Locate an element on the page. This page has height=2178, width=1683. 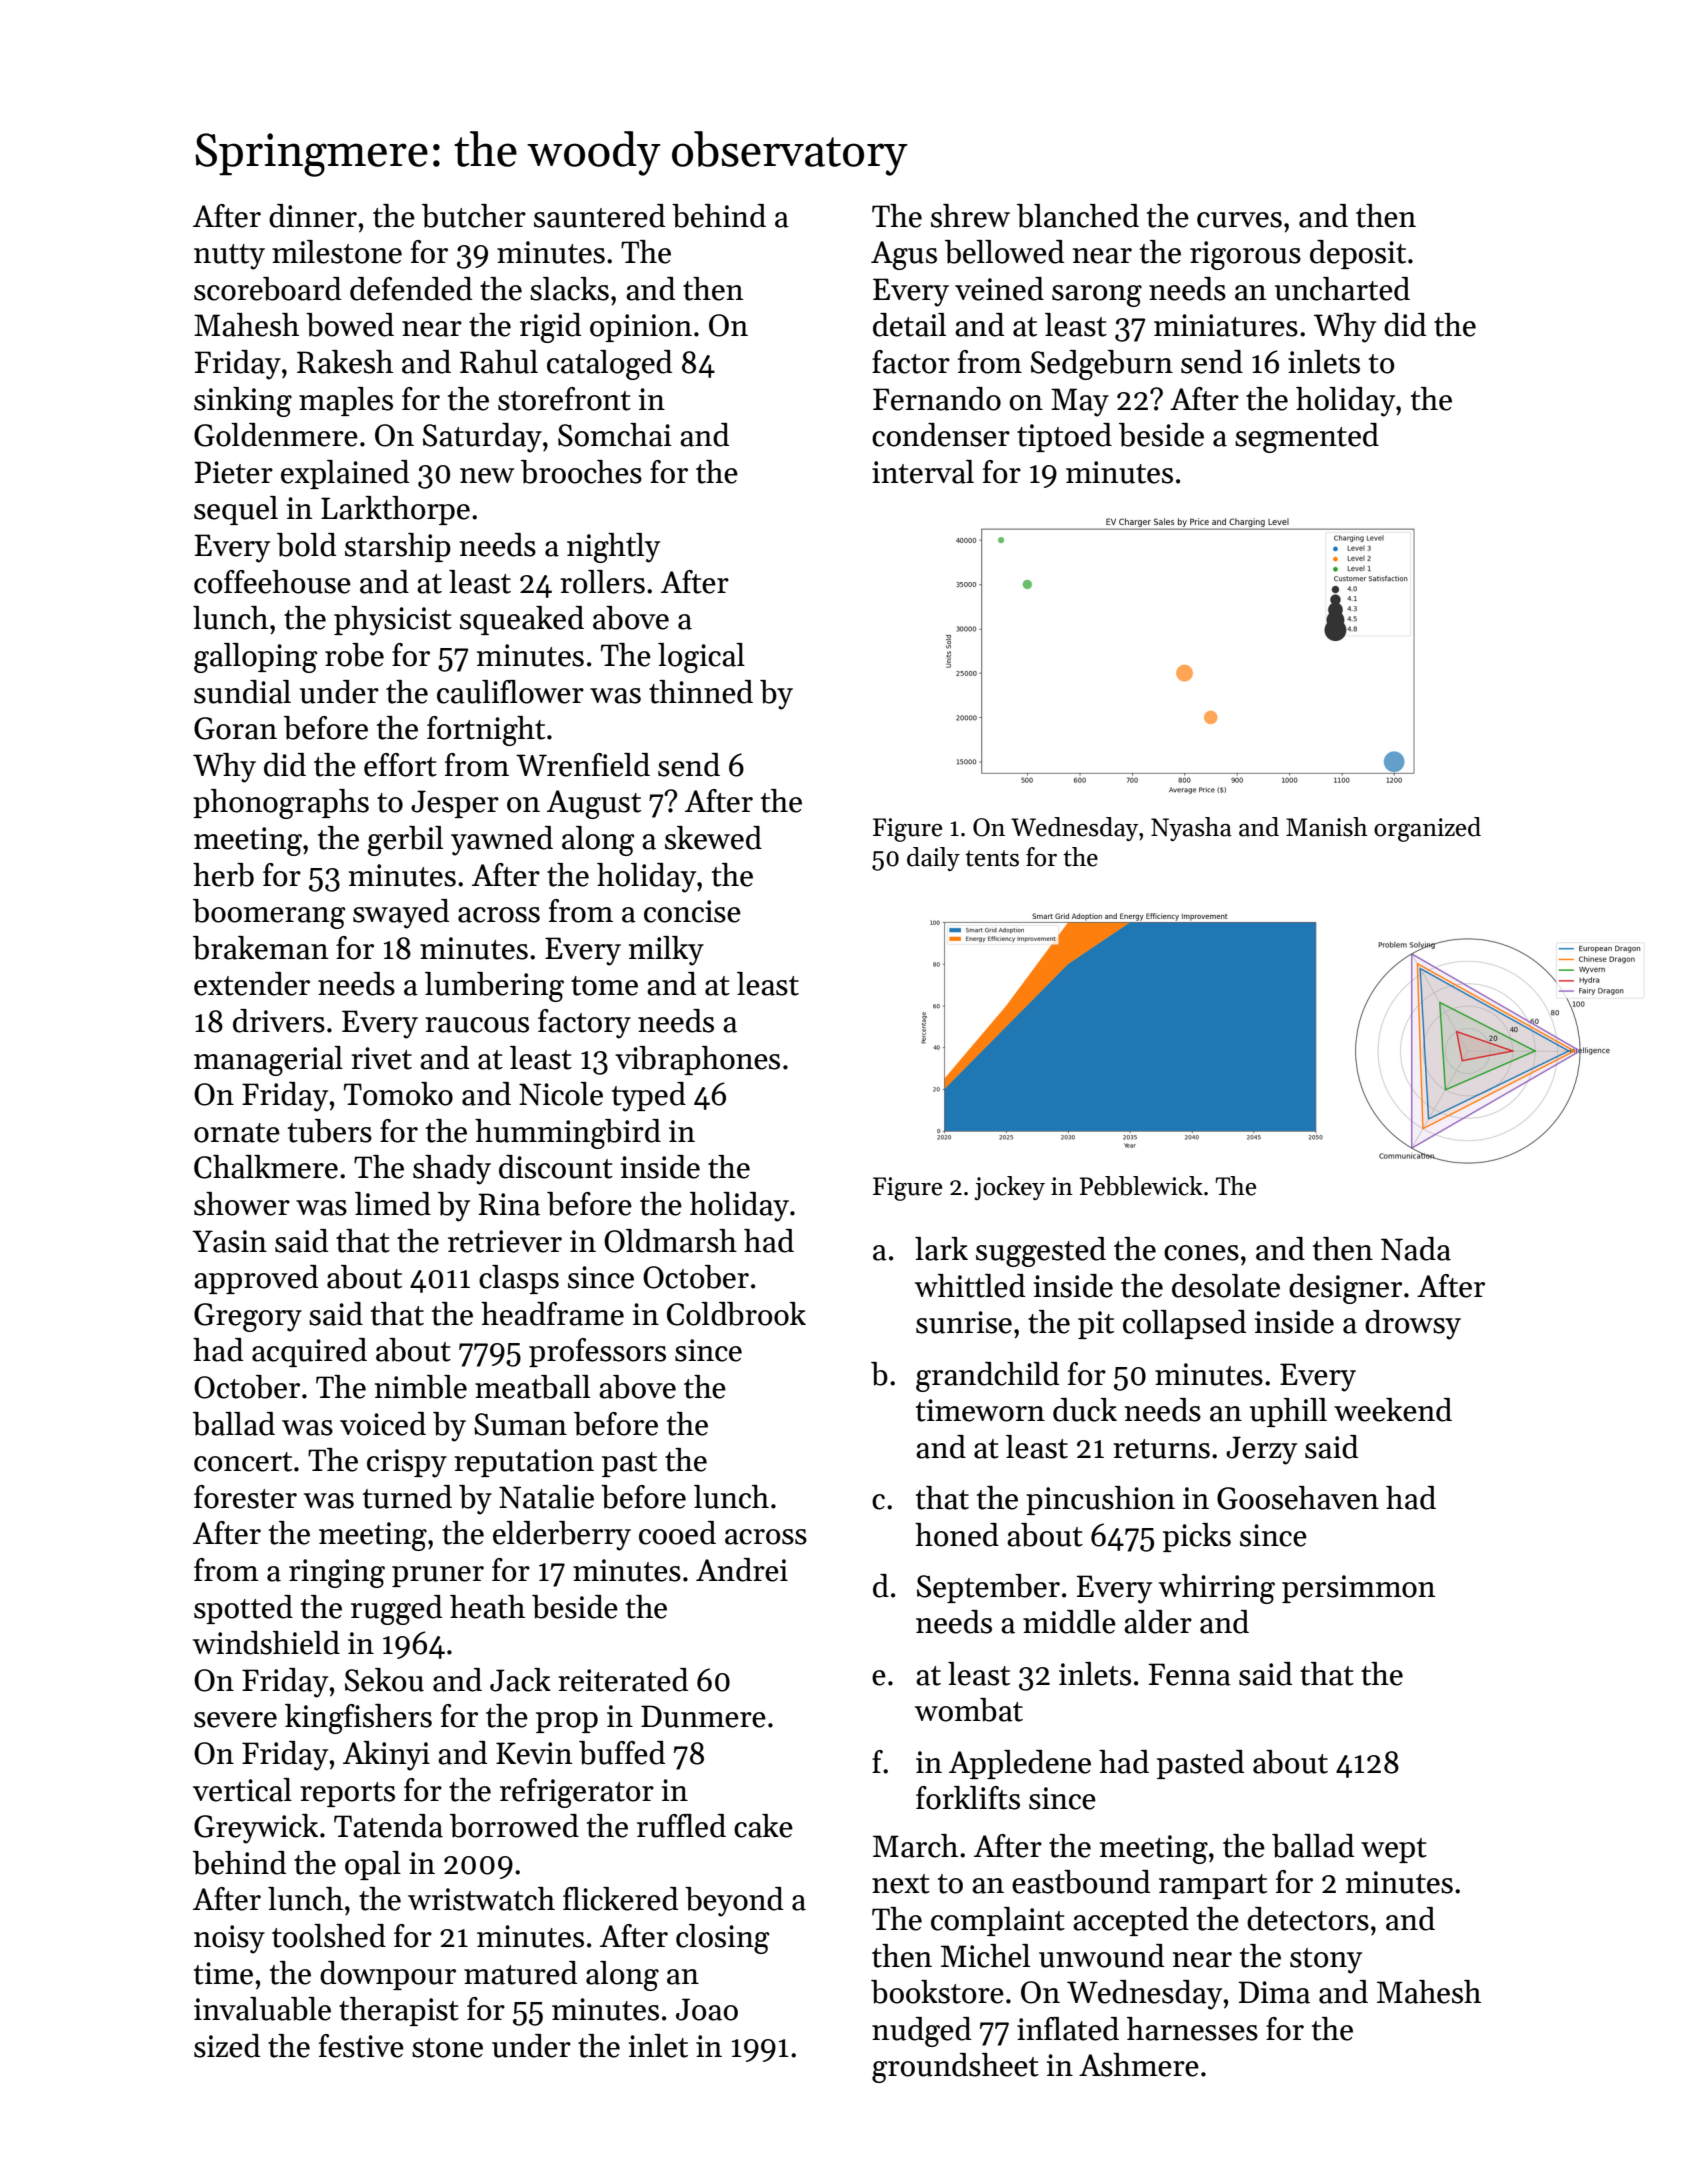
festive is located at coordinates (361, 2046).
